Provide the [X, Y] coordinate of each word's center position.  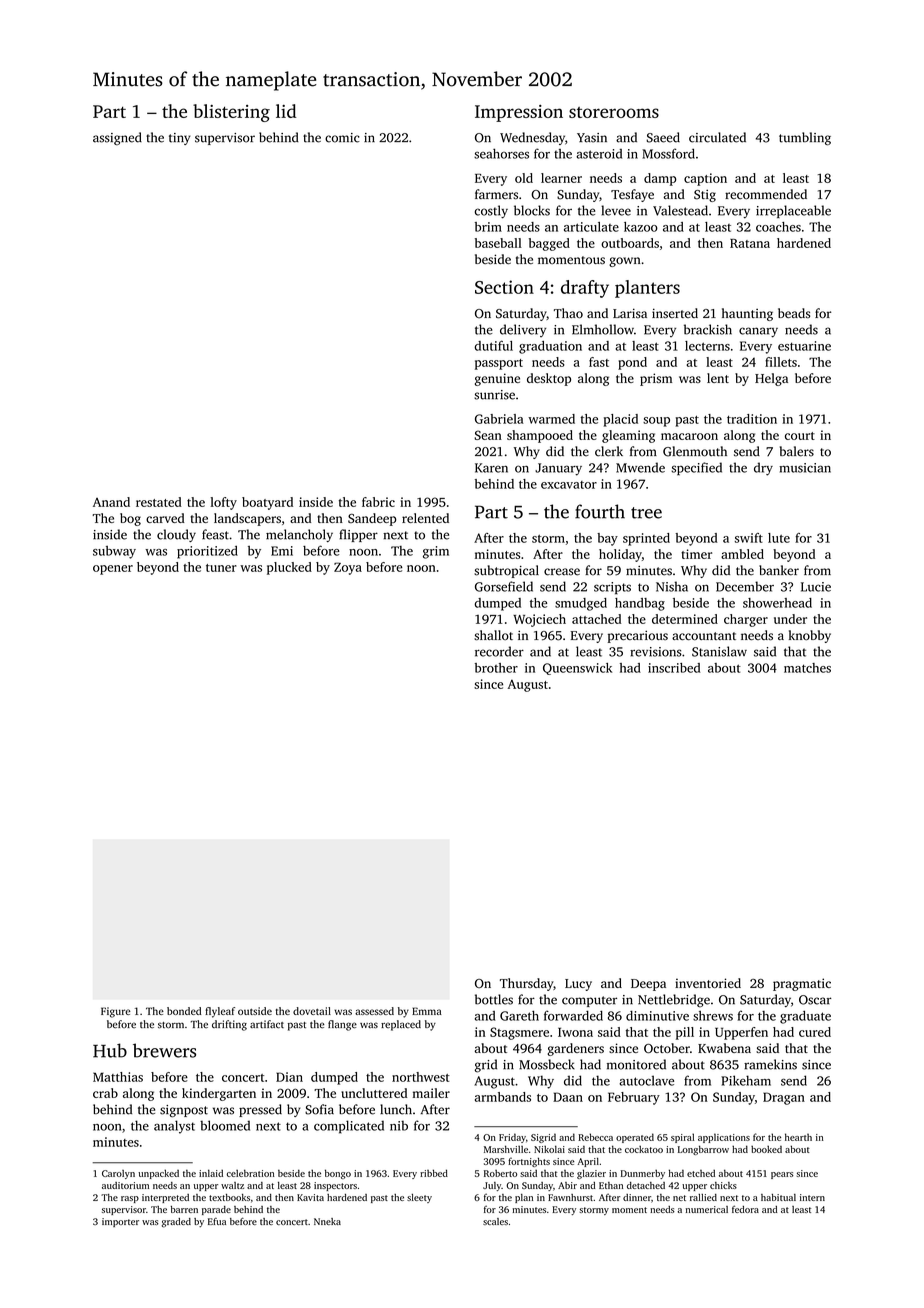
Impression [519, 113]
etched [701, 1173]
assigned [117, 138]
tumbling [805, 138]
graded [176, 1223]
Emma [427, 1011]
